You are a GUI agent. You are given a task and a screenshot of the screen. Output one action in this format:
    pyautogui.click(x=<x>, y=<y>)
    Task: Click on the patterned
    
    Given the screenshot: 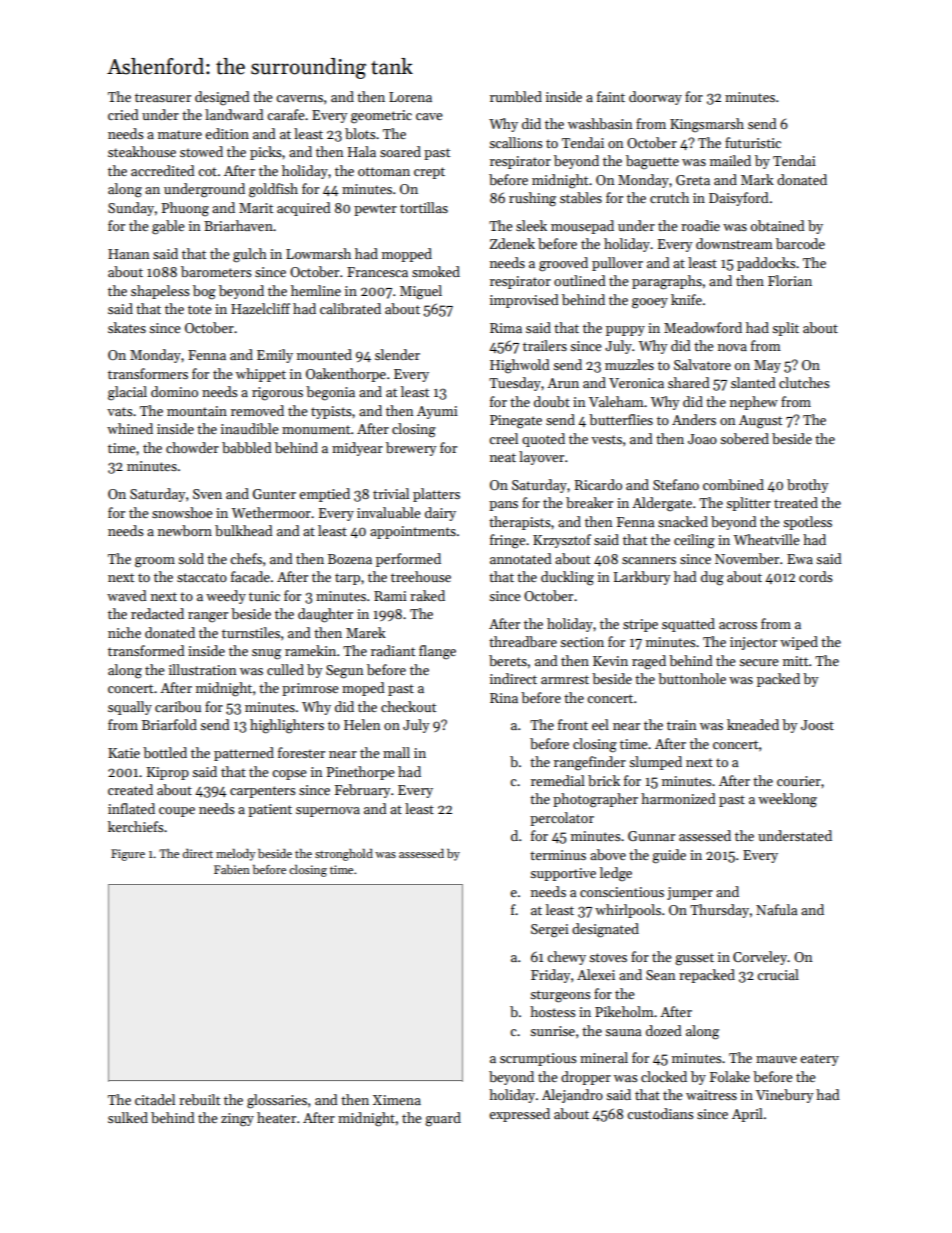 What is the action you would take?
    pyautogui.click(x=244, y=754)
